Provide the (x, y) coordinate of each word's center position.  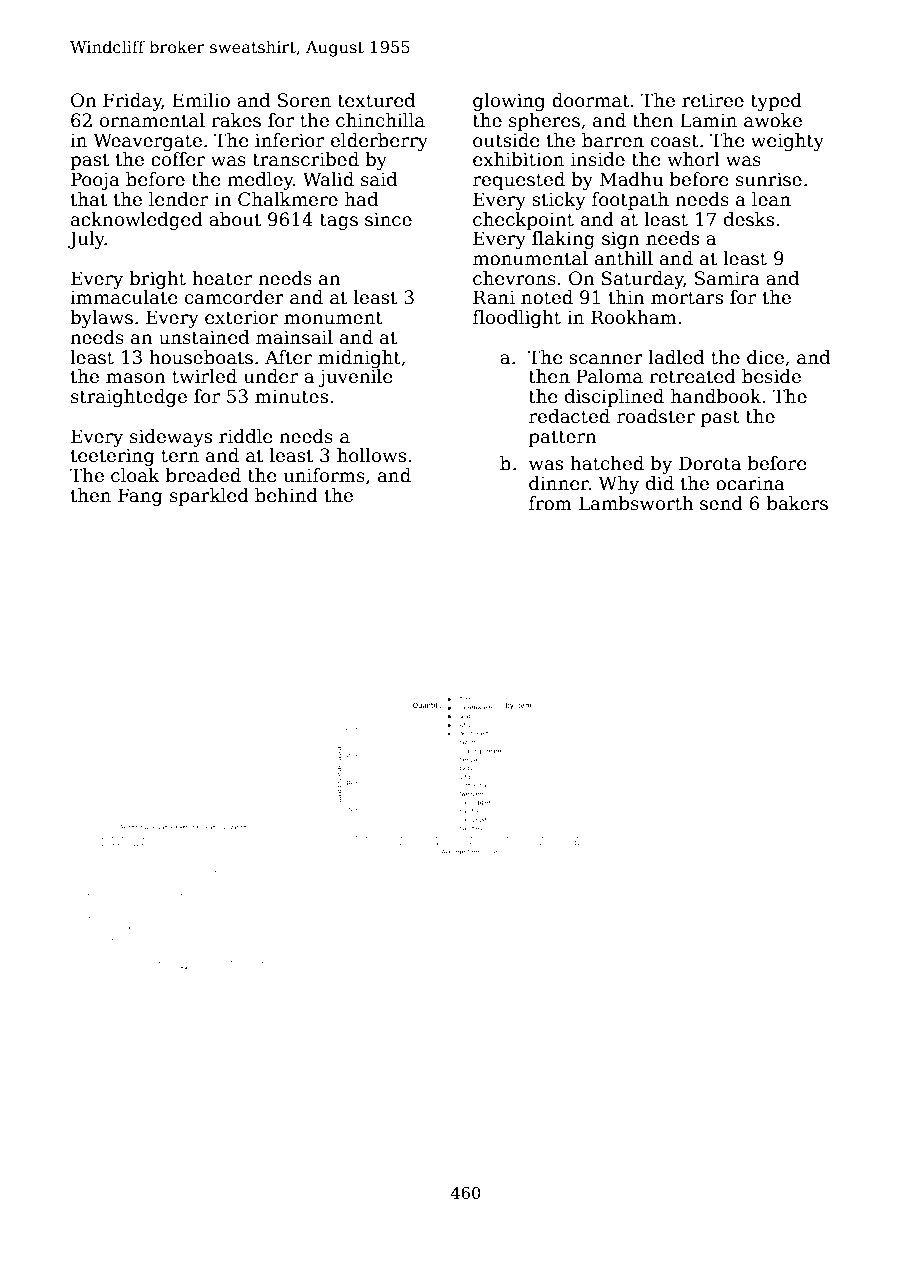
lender (178, 199)
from (550, 503)
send (721, 503)
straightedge (129, 398)
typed (776, 102)
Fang (140, 497)
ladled (676, 357)
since (388, 219)
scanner (606, 359)
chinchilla (380, 120)
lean (771, 199)
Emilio (201, 100)
